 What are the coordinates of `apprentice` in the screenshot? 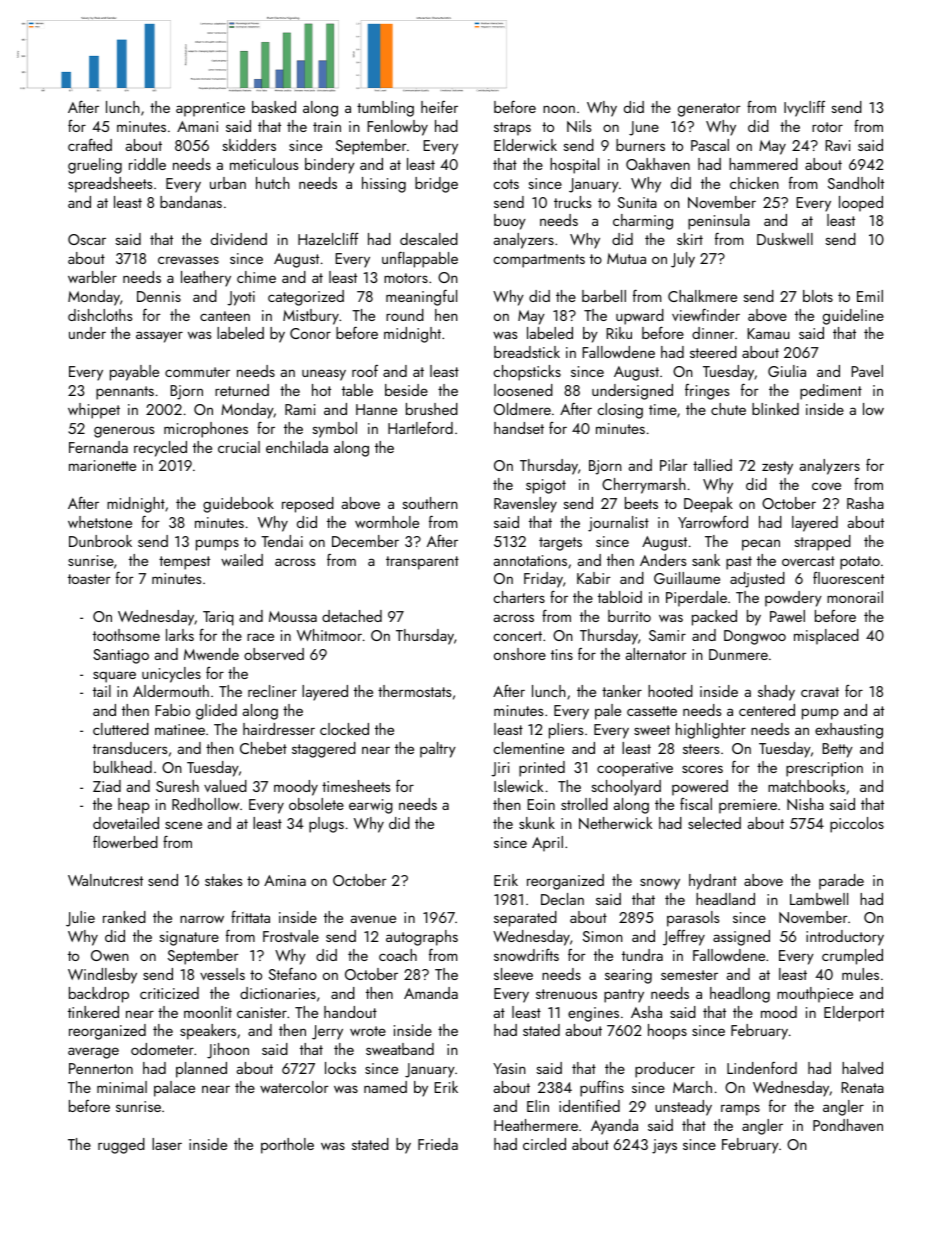 It's located at (210, 109).
